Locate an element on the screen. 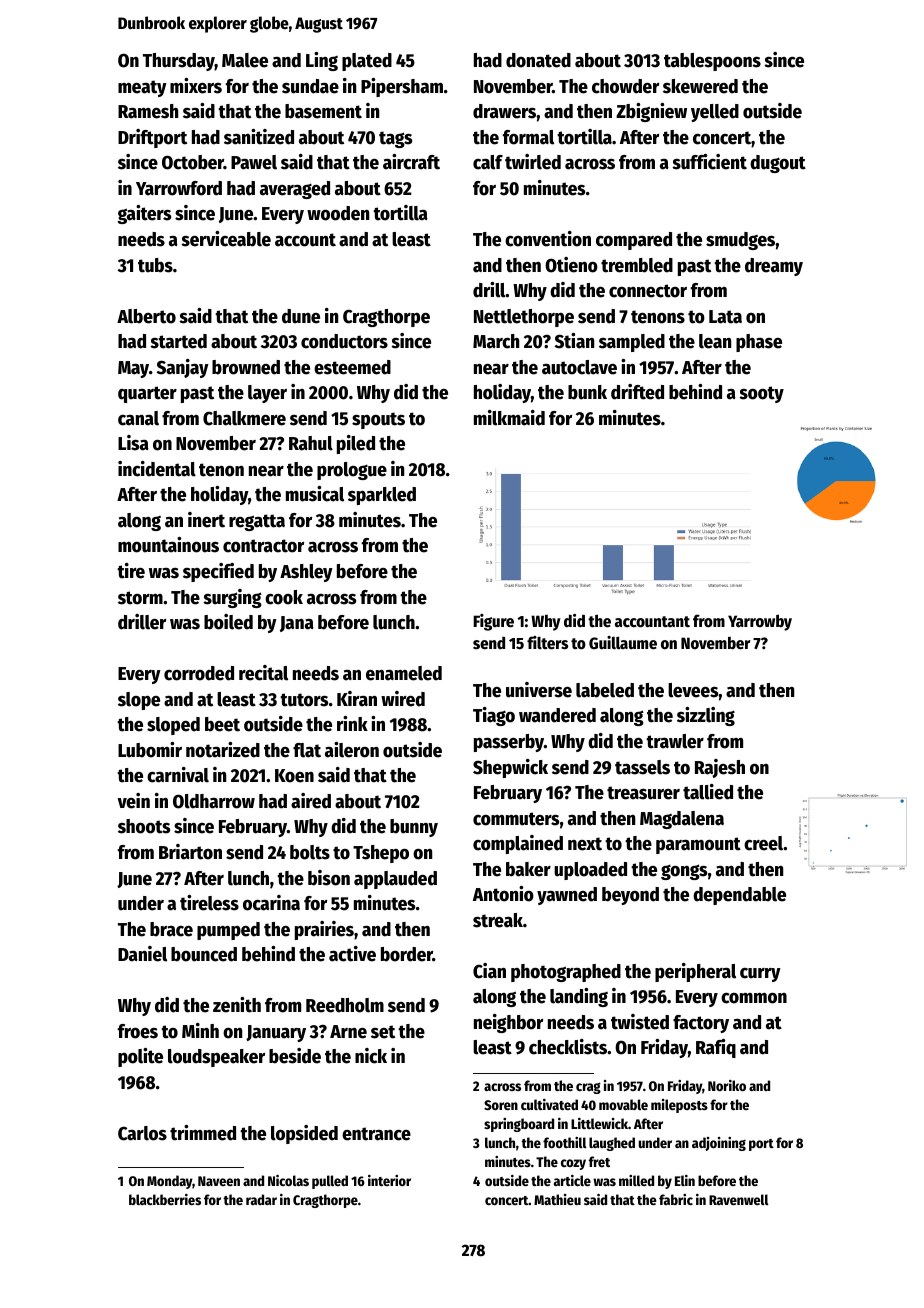 This screenshot has height=1308, width=924. dependable is located at coordinates (739, 896).
